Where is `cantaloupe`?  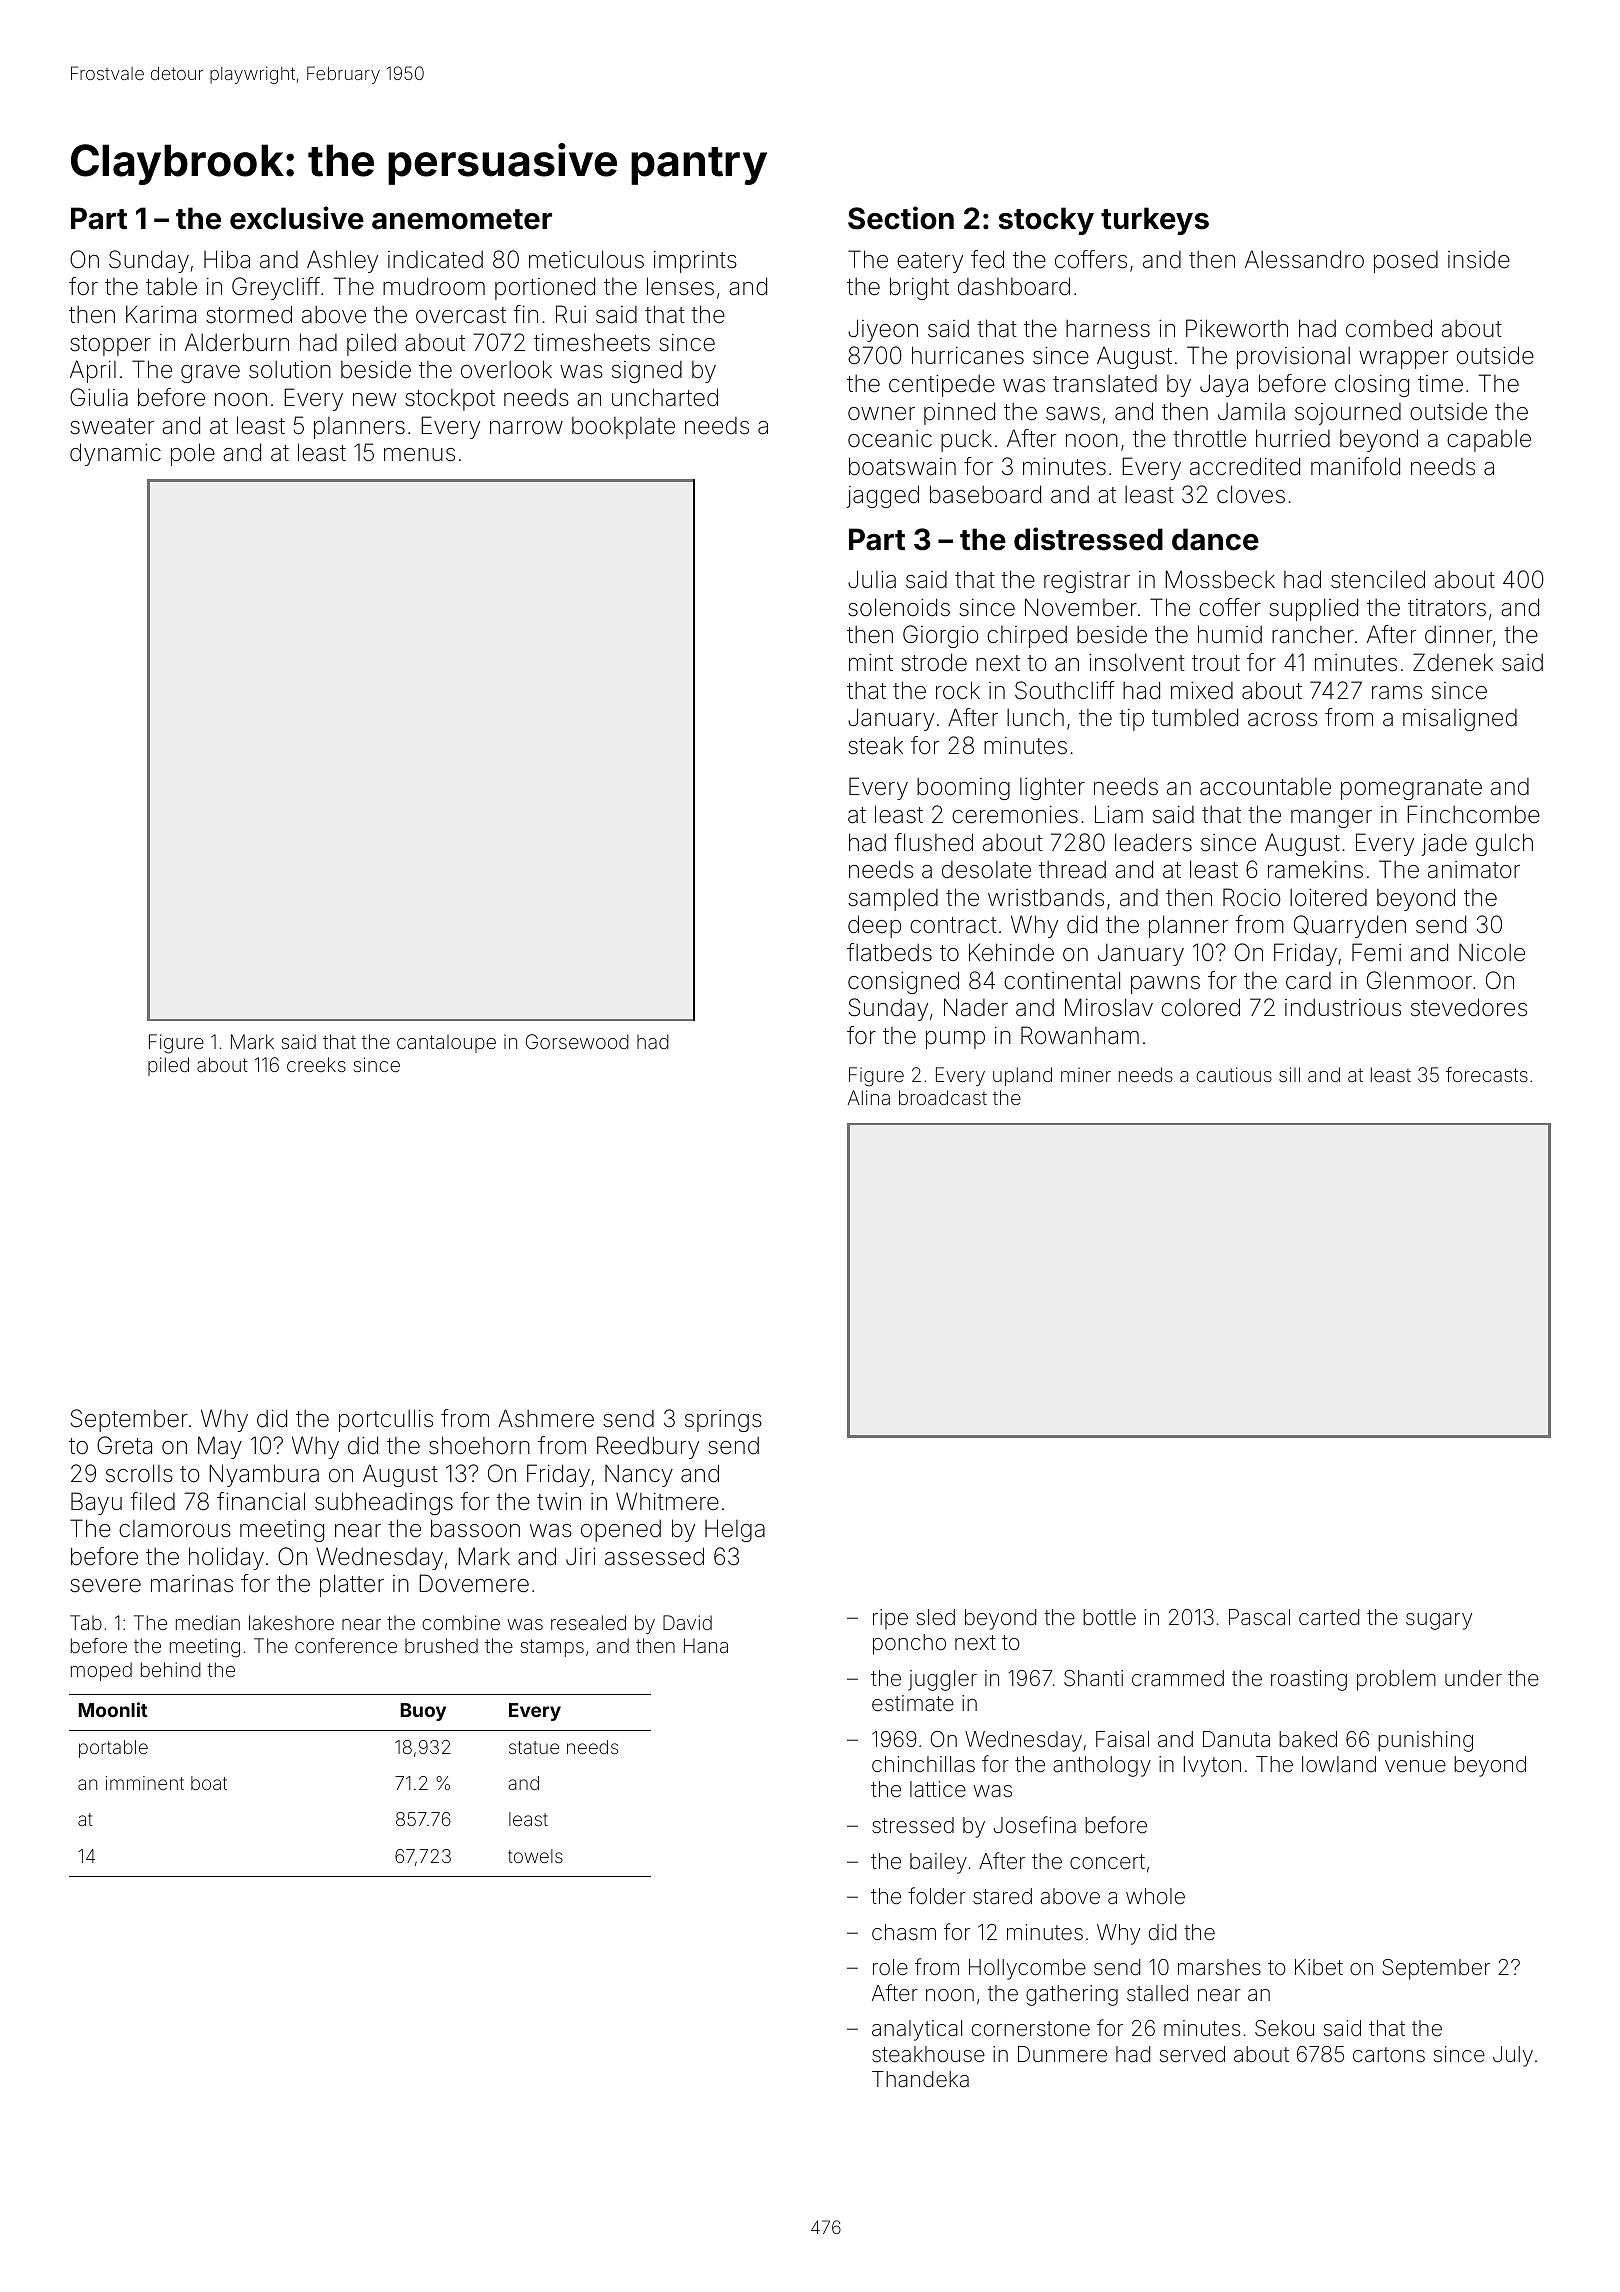 cantaloupe is located at coordinates (446, 1044).
